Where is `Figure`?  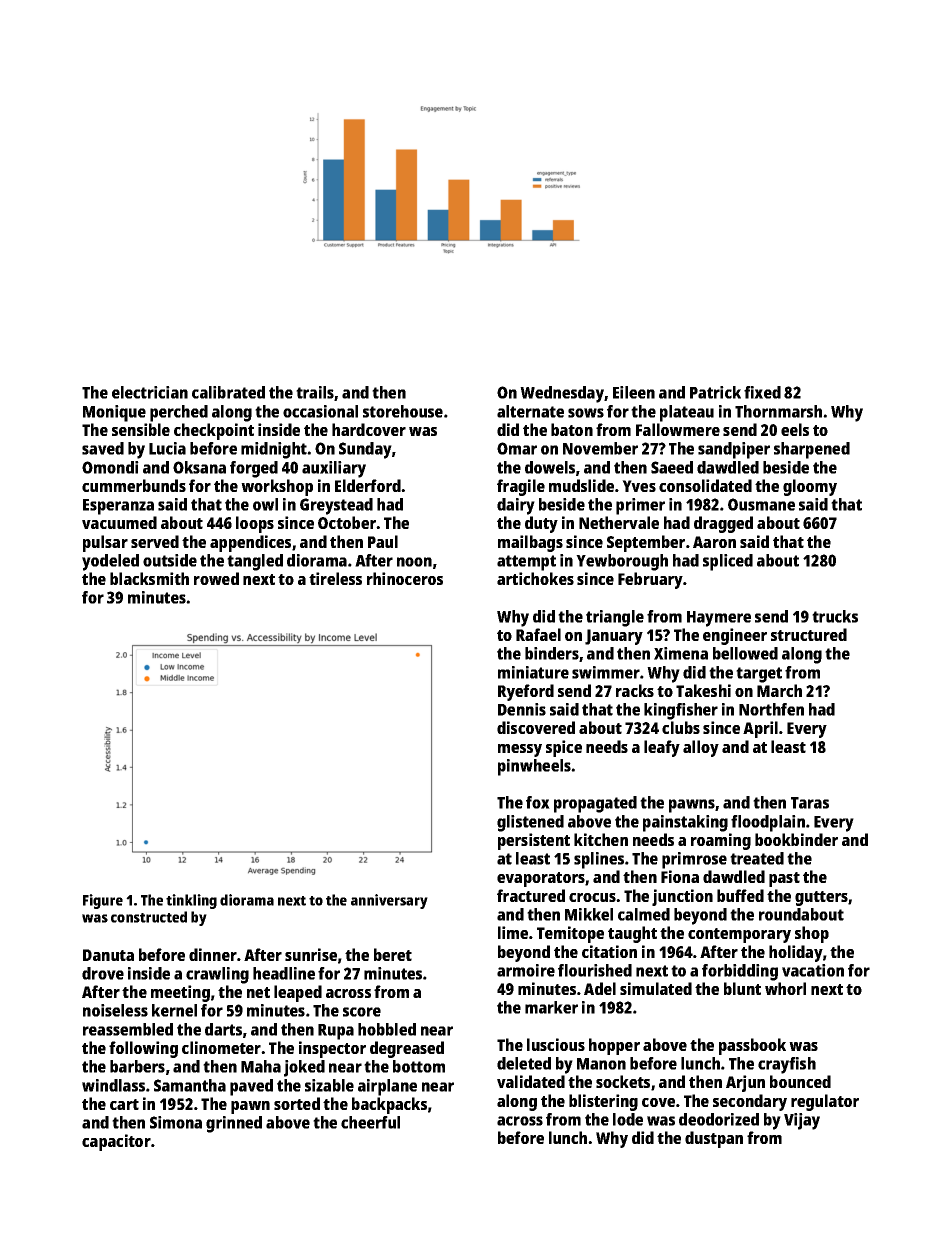 Figure is located at coordinates (103, 901).
